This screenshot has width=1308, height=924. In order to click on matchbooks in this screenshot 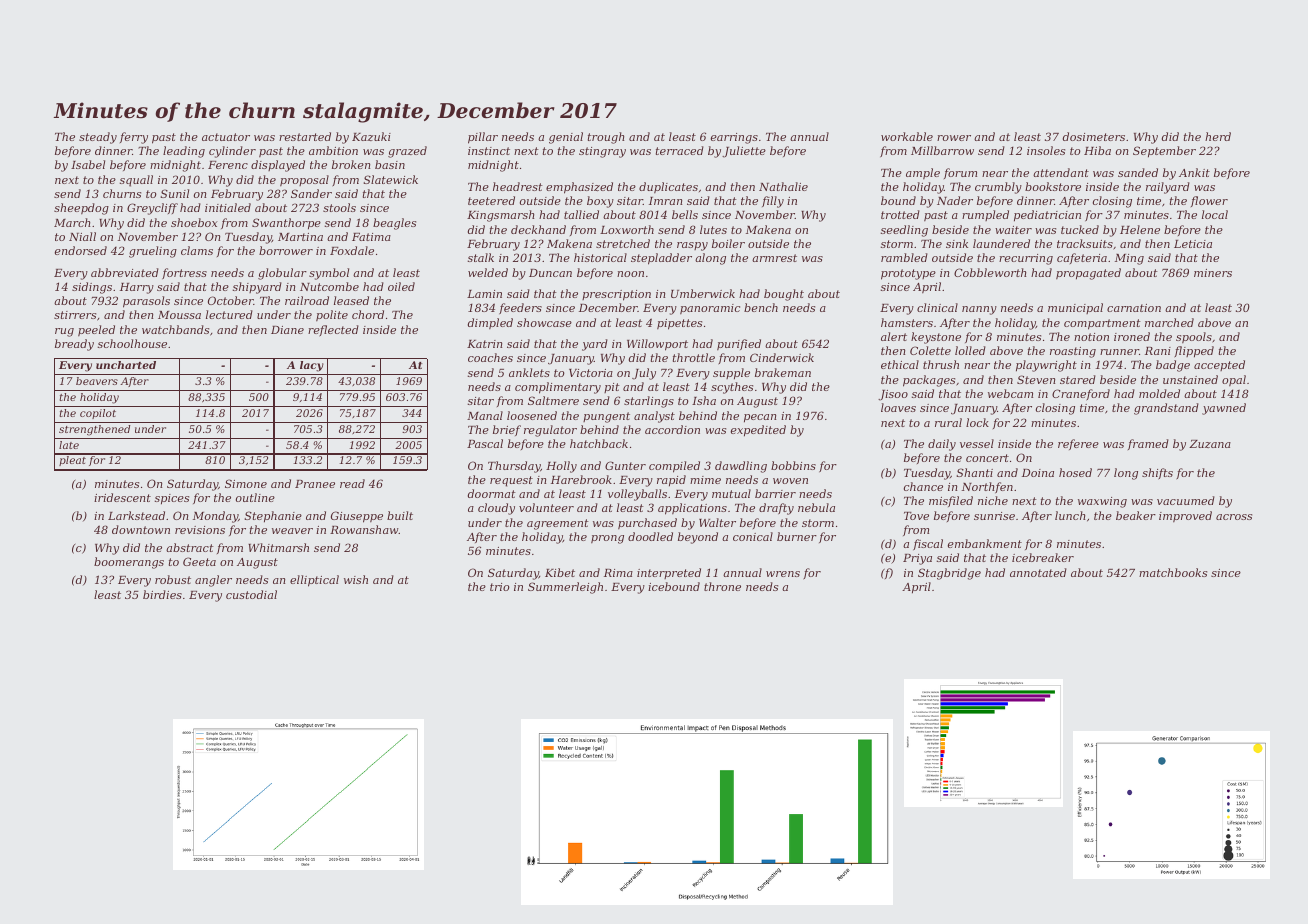, I will do `click(1173, 572)`.
